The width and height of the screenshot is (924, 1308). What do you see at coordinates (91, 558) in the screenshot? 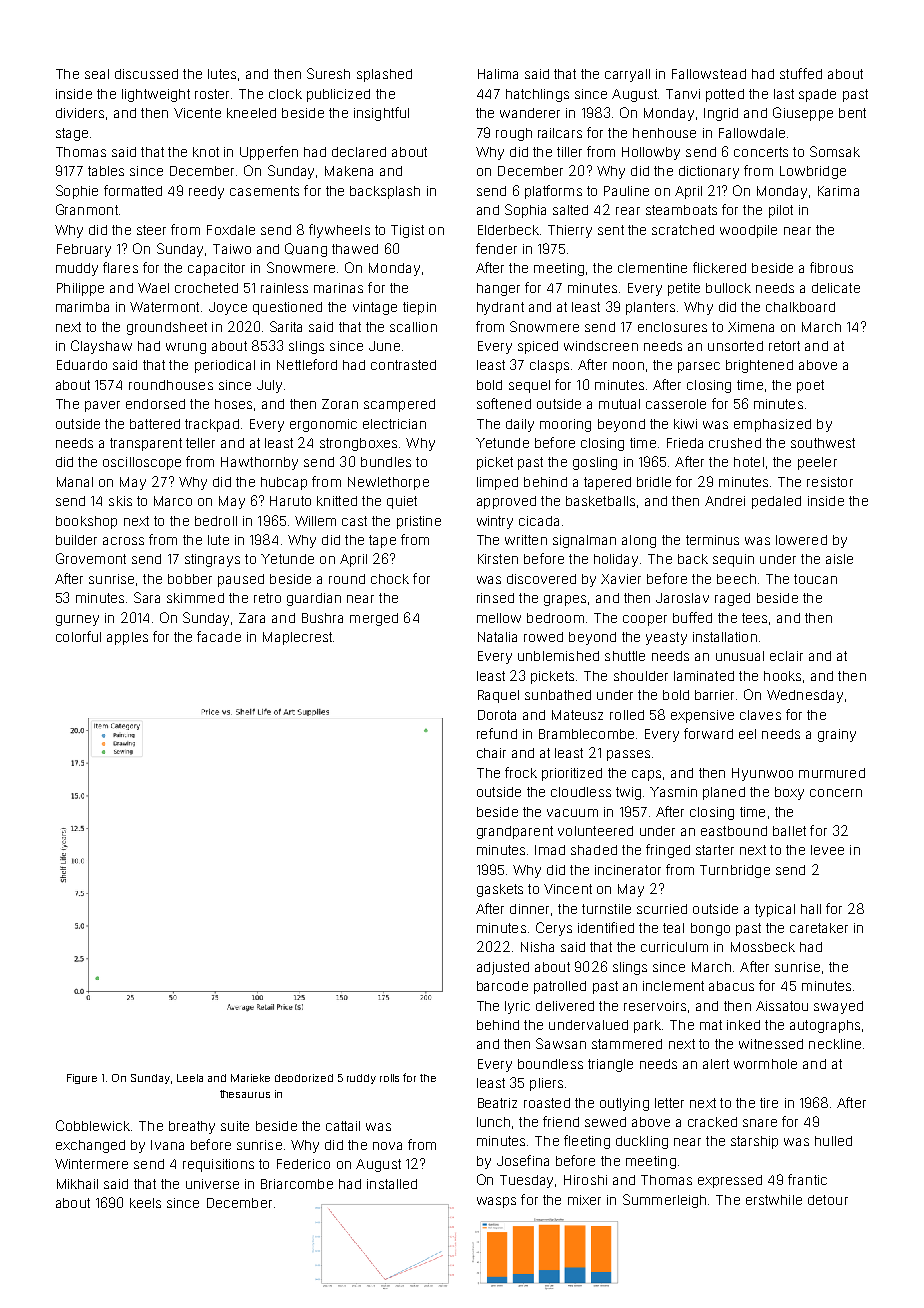
I see `Grovemont` at bounding box center [91, 558].
